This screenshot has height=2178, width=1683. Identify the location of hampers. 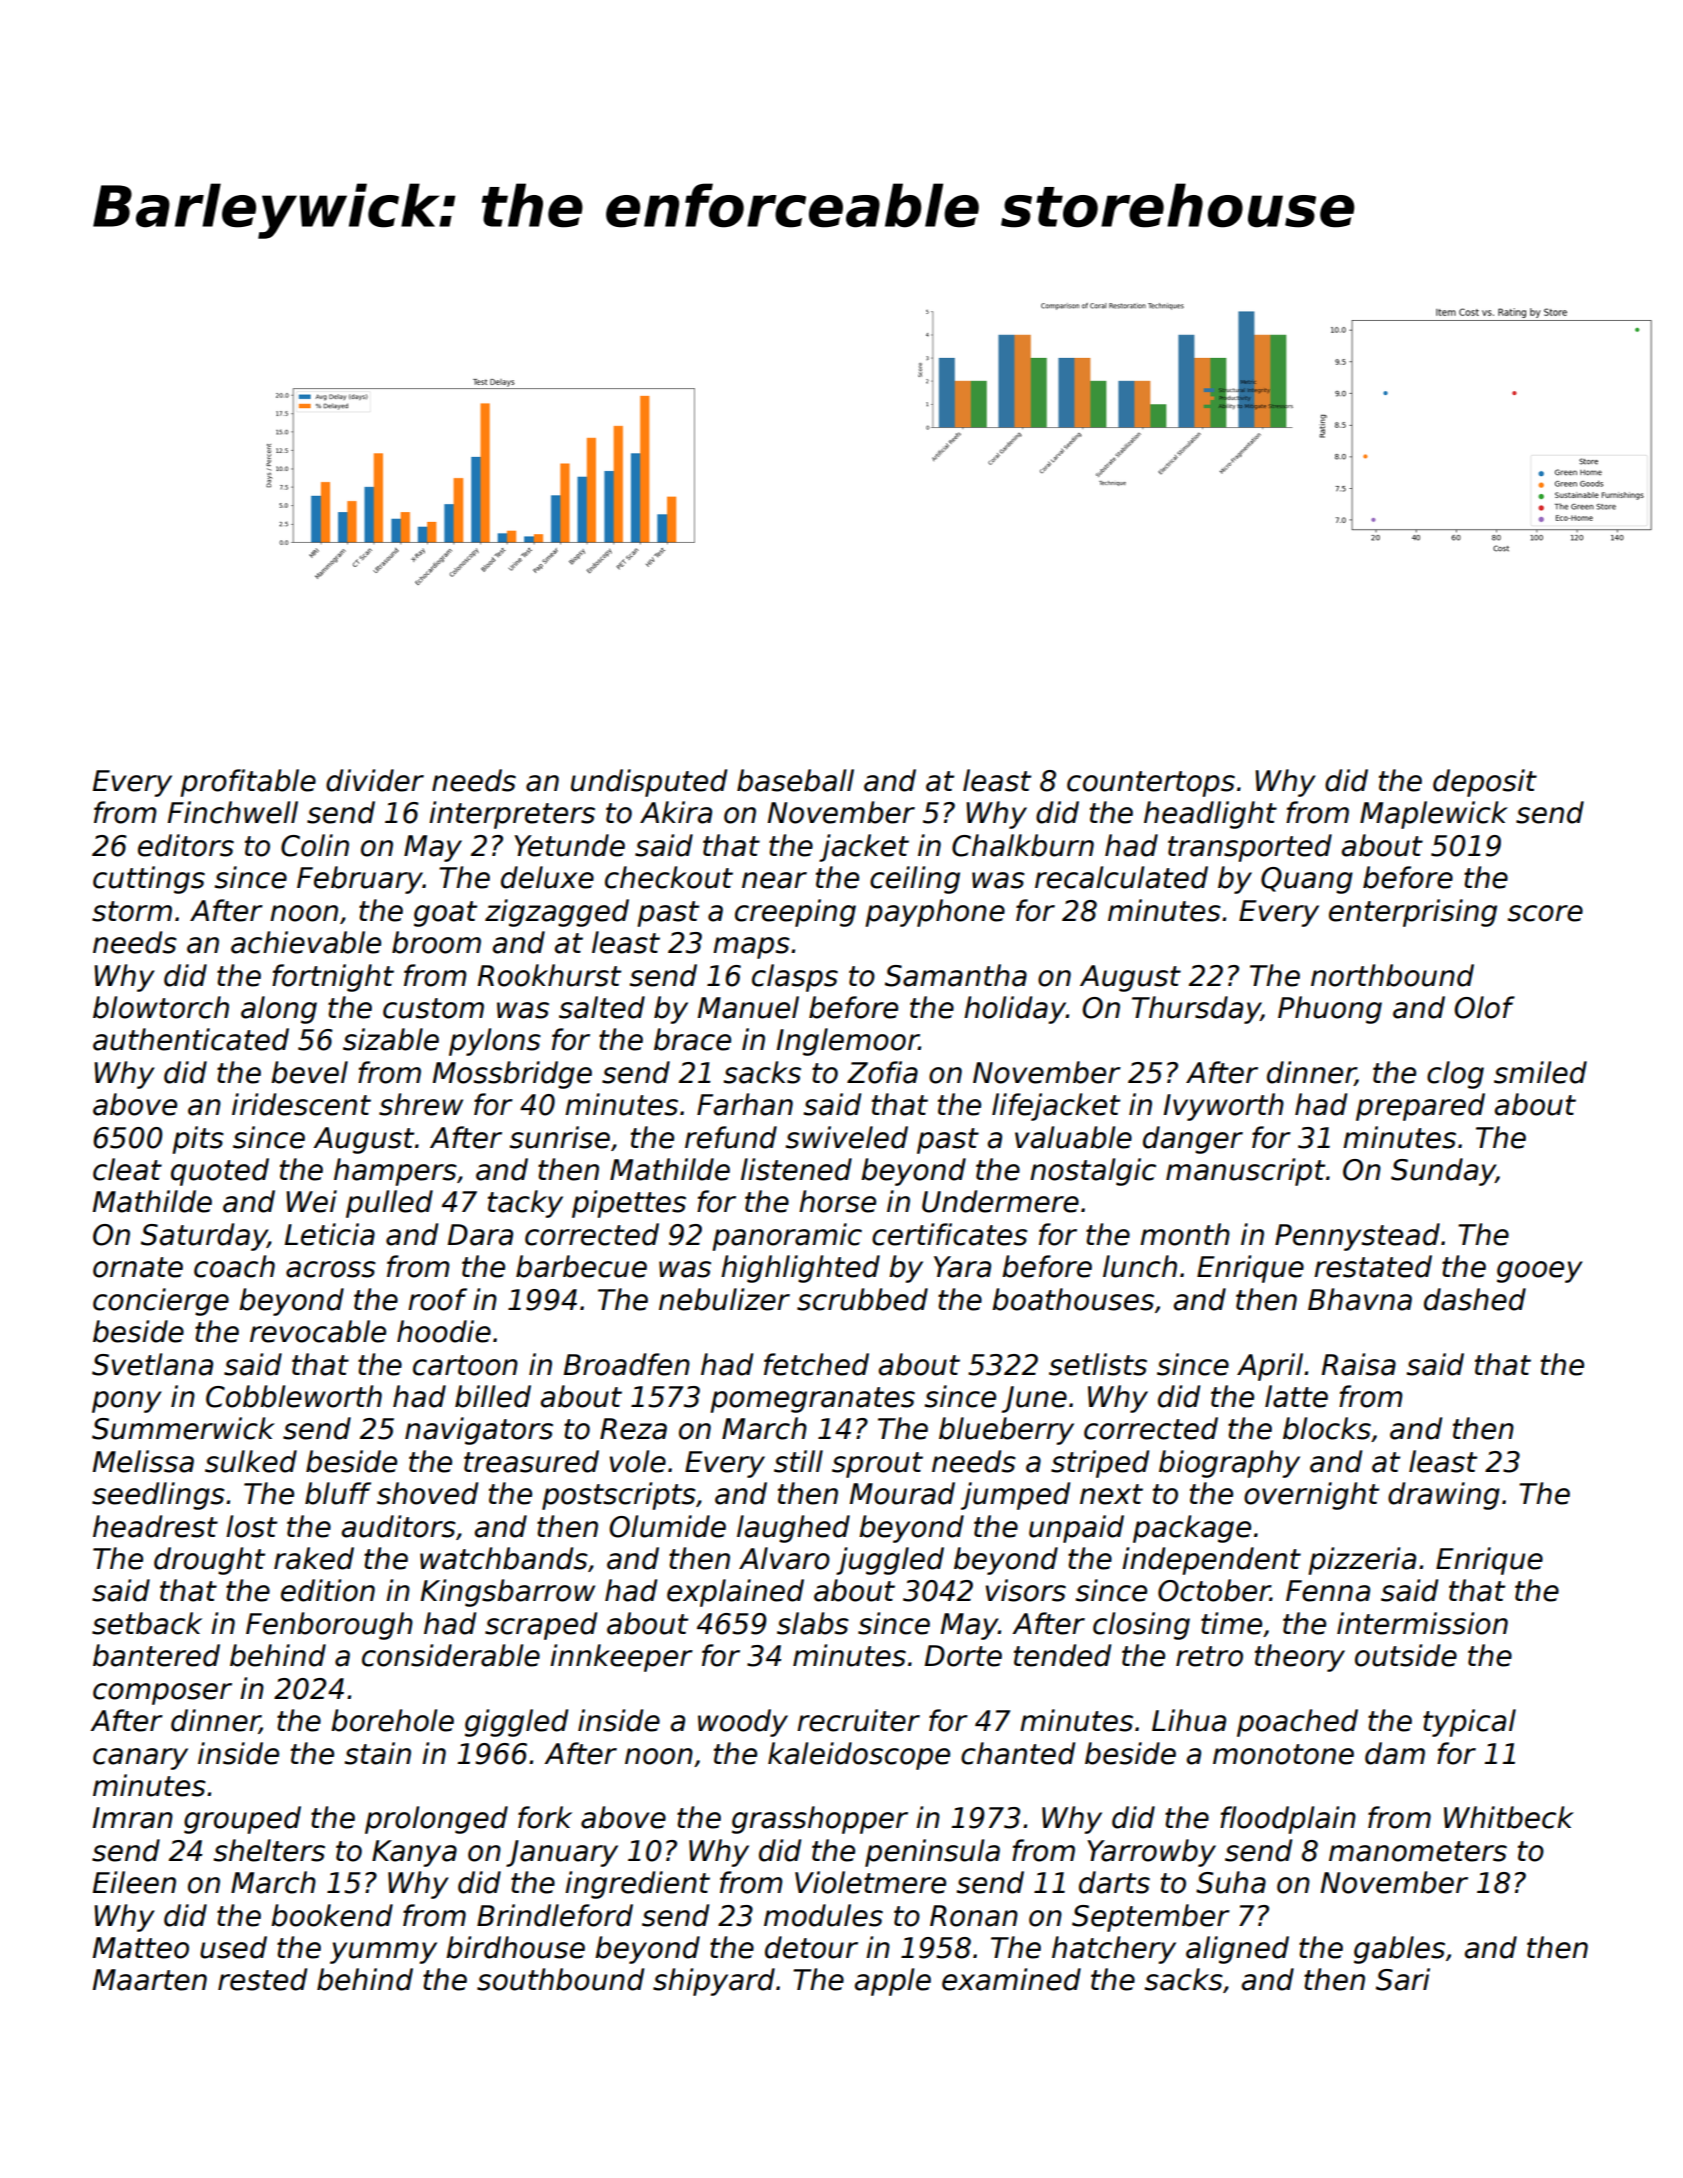
(395, 1172).
